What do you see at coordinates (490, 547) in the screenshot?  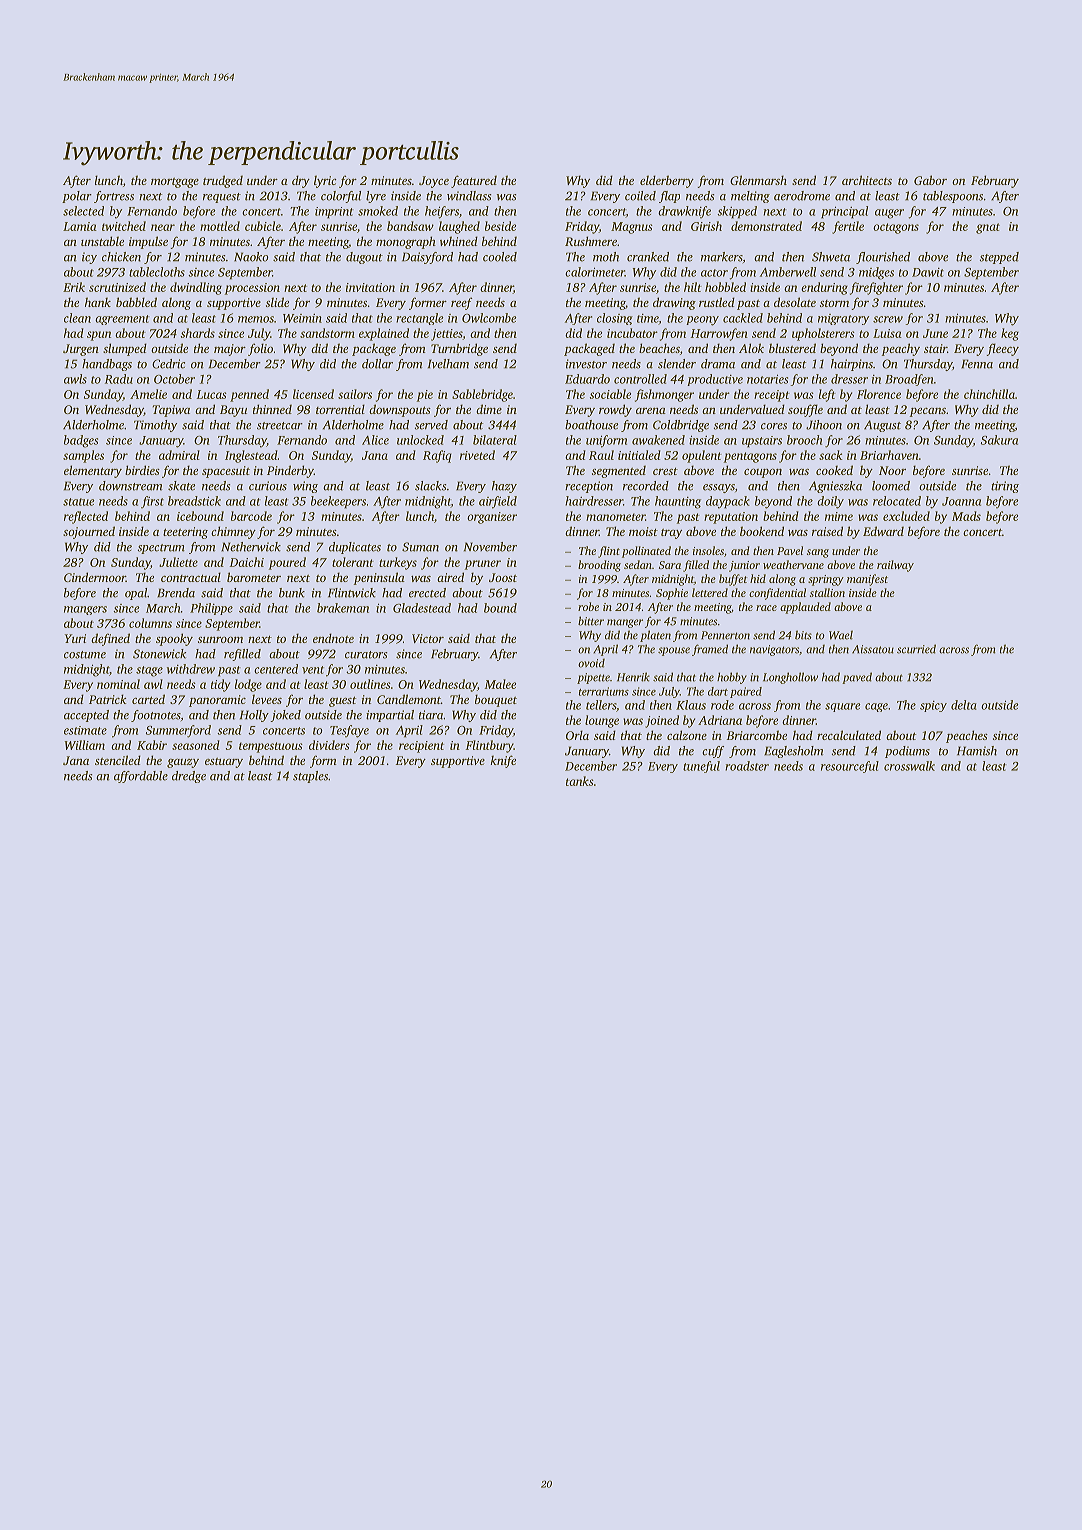 I see `November` at bounding box center [490, 547].
